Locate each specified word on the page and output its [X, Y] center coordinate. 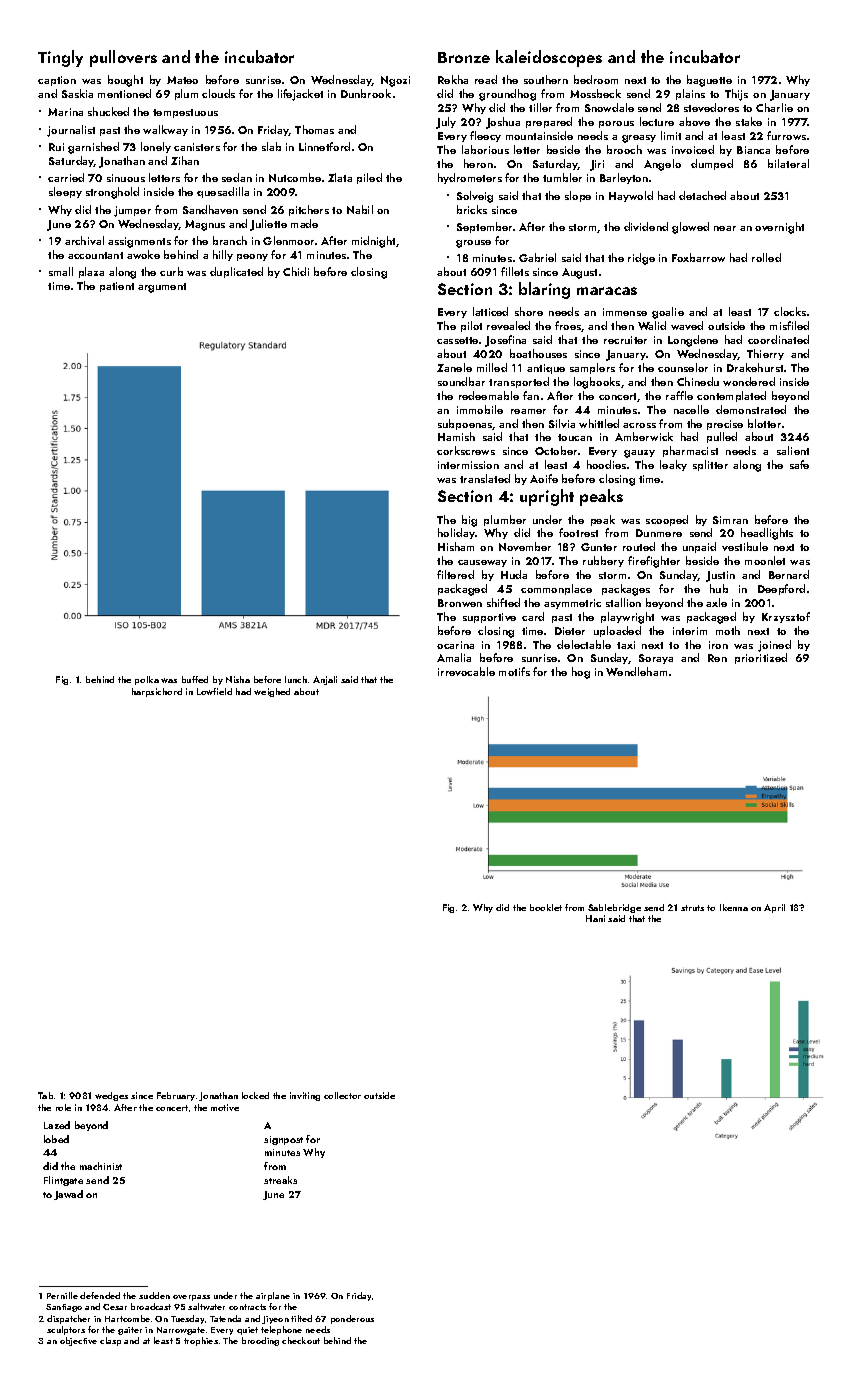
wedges [111, 1096]
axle [716, 602]
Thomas [314, 129]
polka [147, 680]
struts [692, 908]
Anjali [325, 680]
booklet [546, 907]
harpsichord [157, 692]
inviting [305, 1096]
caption [57, 81]
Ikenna [734, 907]
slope [578, 196]
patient [117, 287]
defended [100, 1295]
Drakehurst [755, 367]
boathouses [538, 353]
